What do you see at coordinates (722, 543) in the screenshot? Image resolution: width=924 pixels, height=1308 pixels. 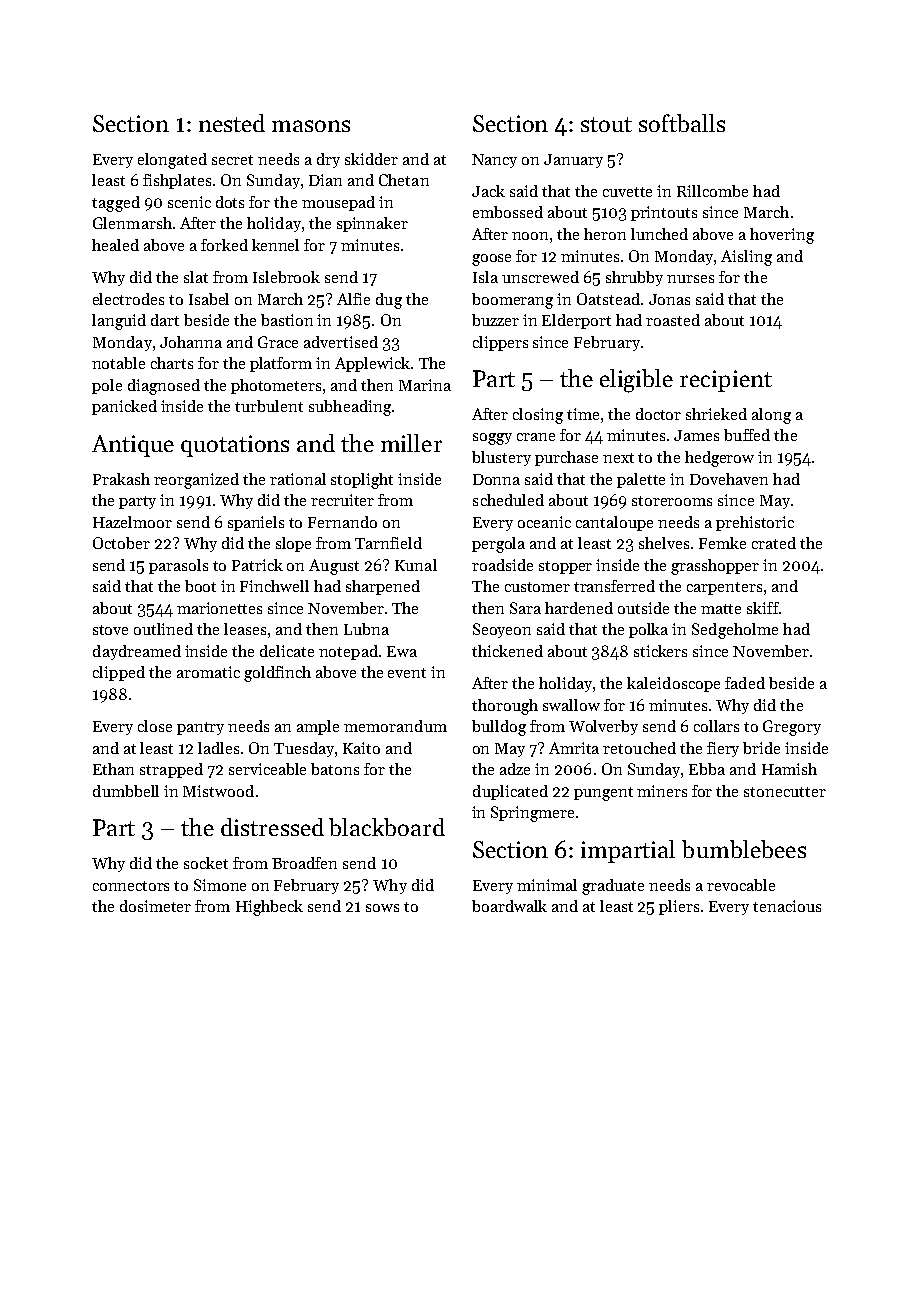 I see `Femke` at bounding box center [722, 543].
